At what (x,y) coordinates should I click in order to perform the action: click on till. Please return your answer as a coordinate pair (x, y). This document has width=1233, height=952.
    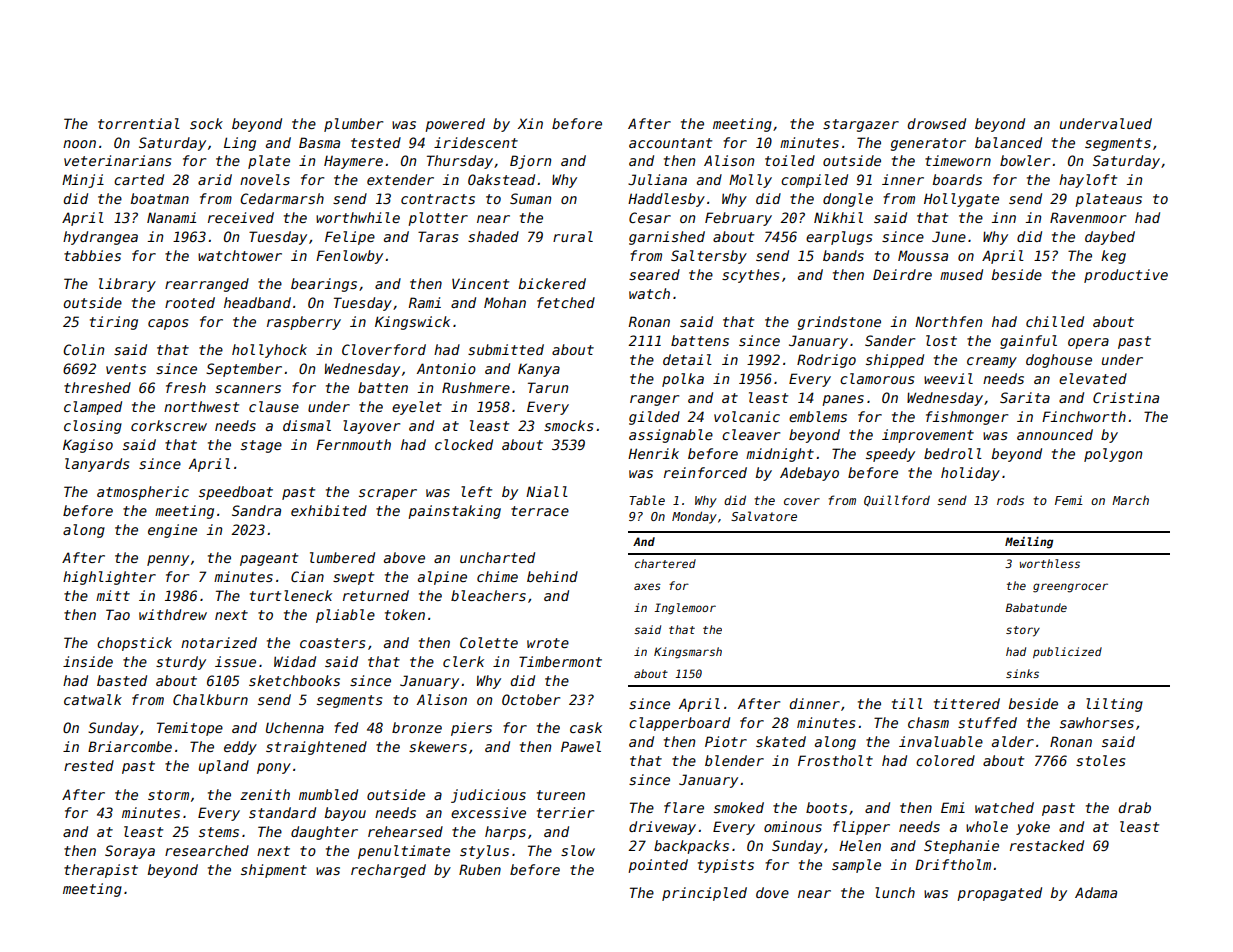
    Looking at the image, I should click on (907, 703).
